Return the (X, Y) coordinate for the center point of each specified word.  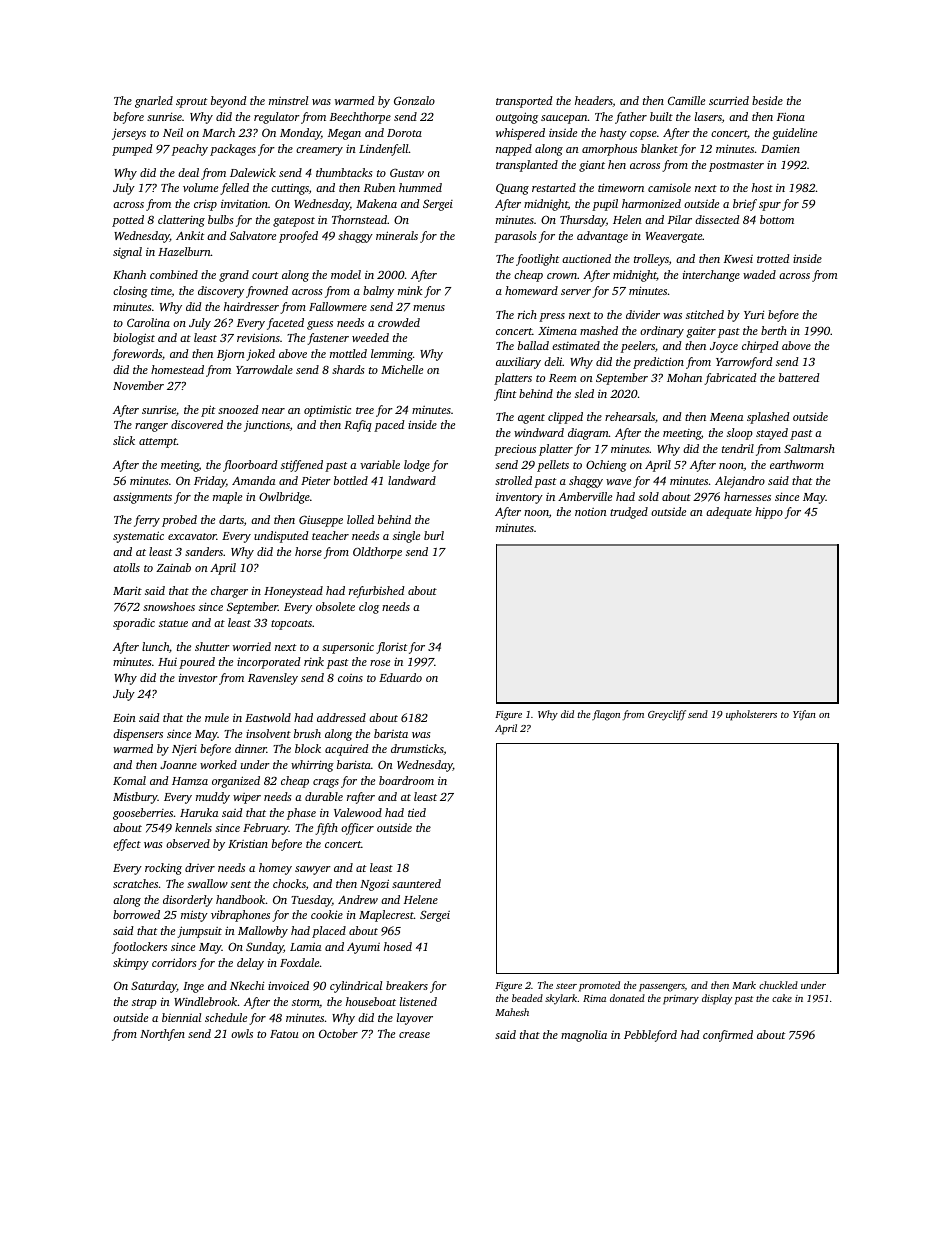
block (308, 748)
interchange (711, 276)
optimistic (327, 411)
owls (242, 1033)
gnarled (154, 102)
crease (414, 1035)
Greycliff (667, 715)
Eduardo (400, 677)
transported (524, 102)
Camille (686, 100)
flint (505, 395)
